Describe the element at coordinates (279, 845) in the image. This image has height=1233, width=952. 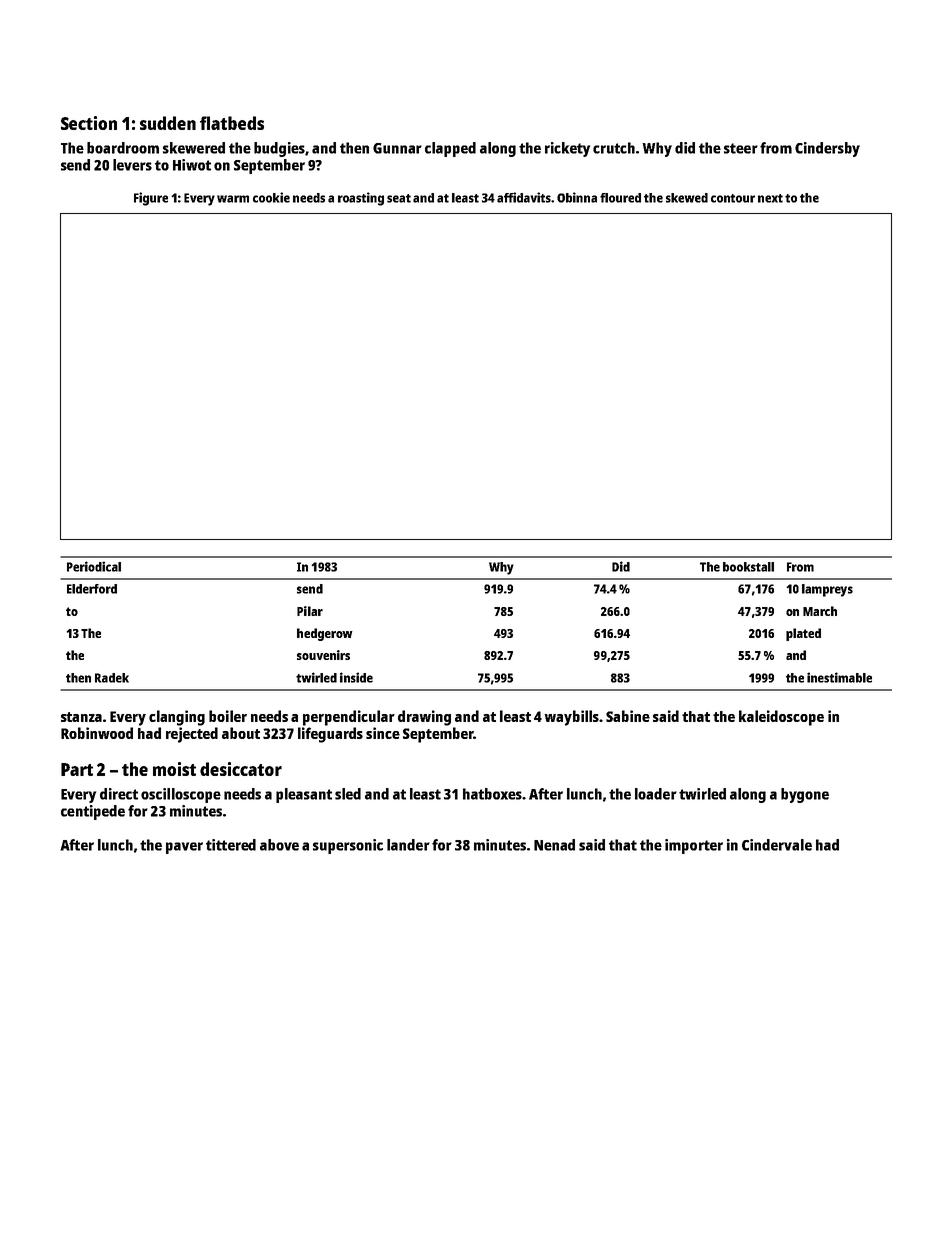
I see `above` at that location.
